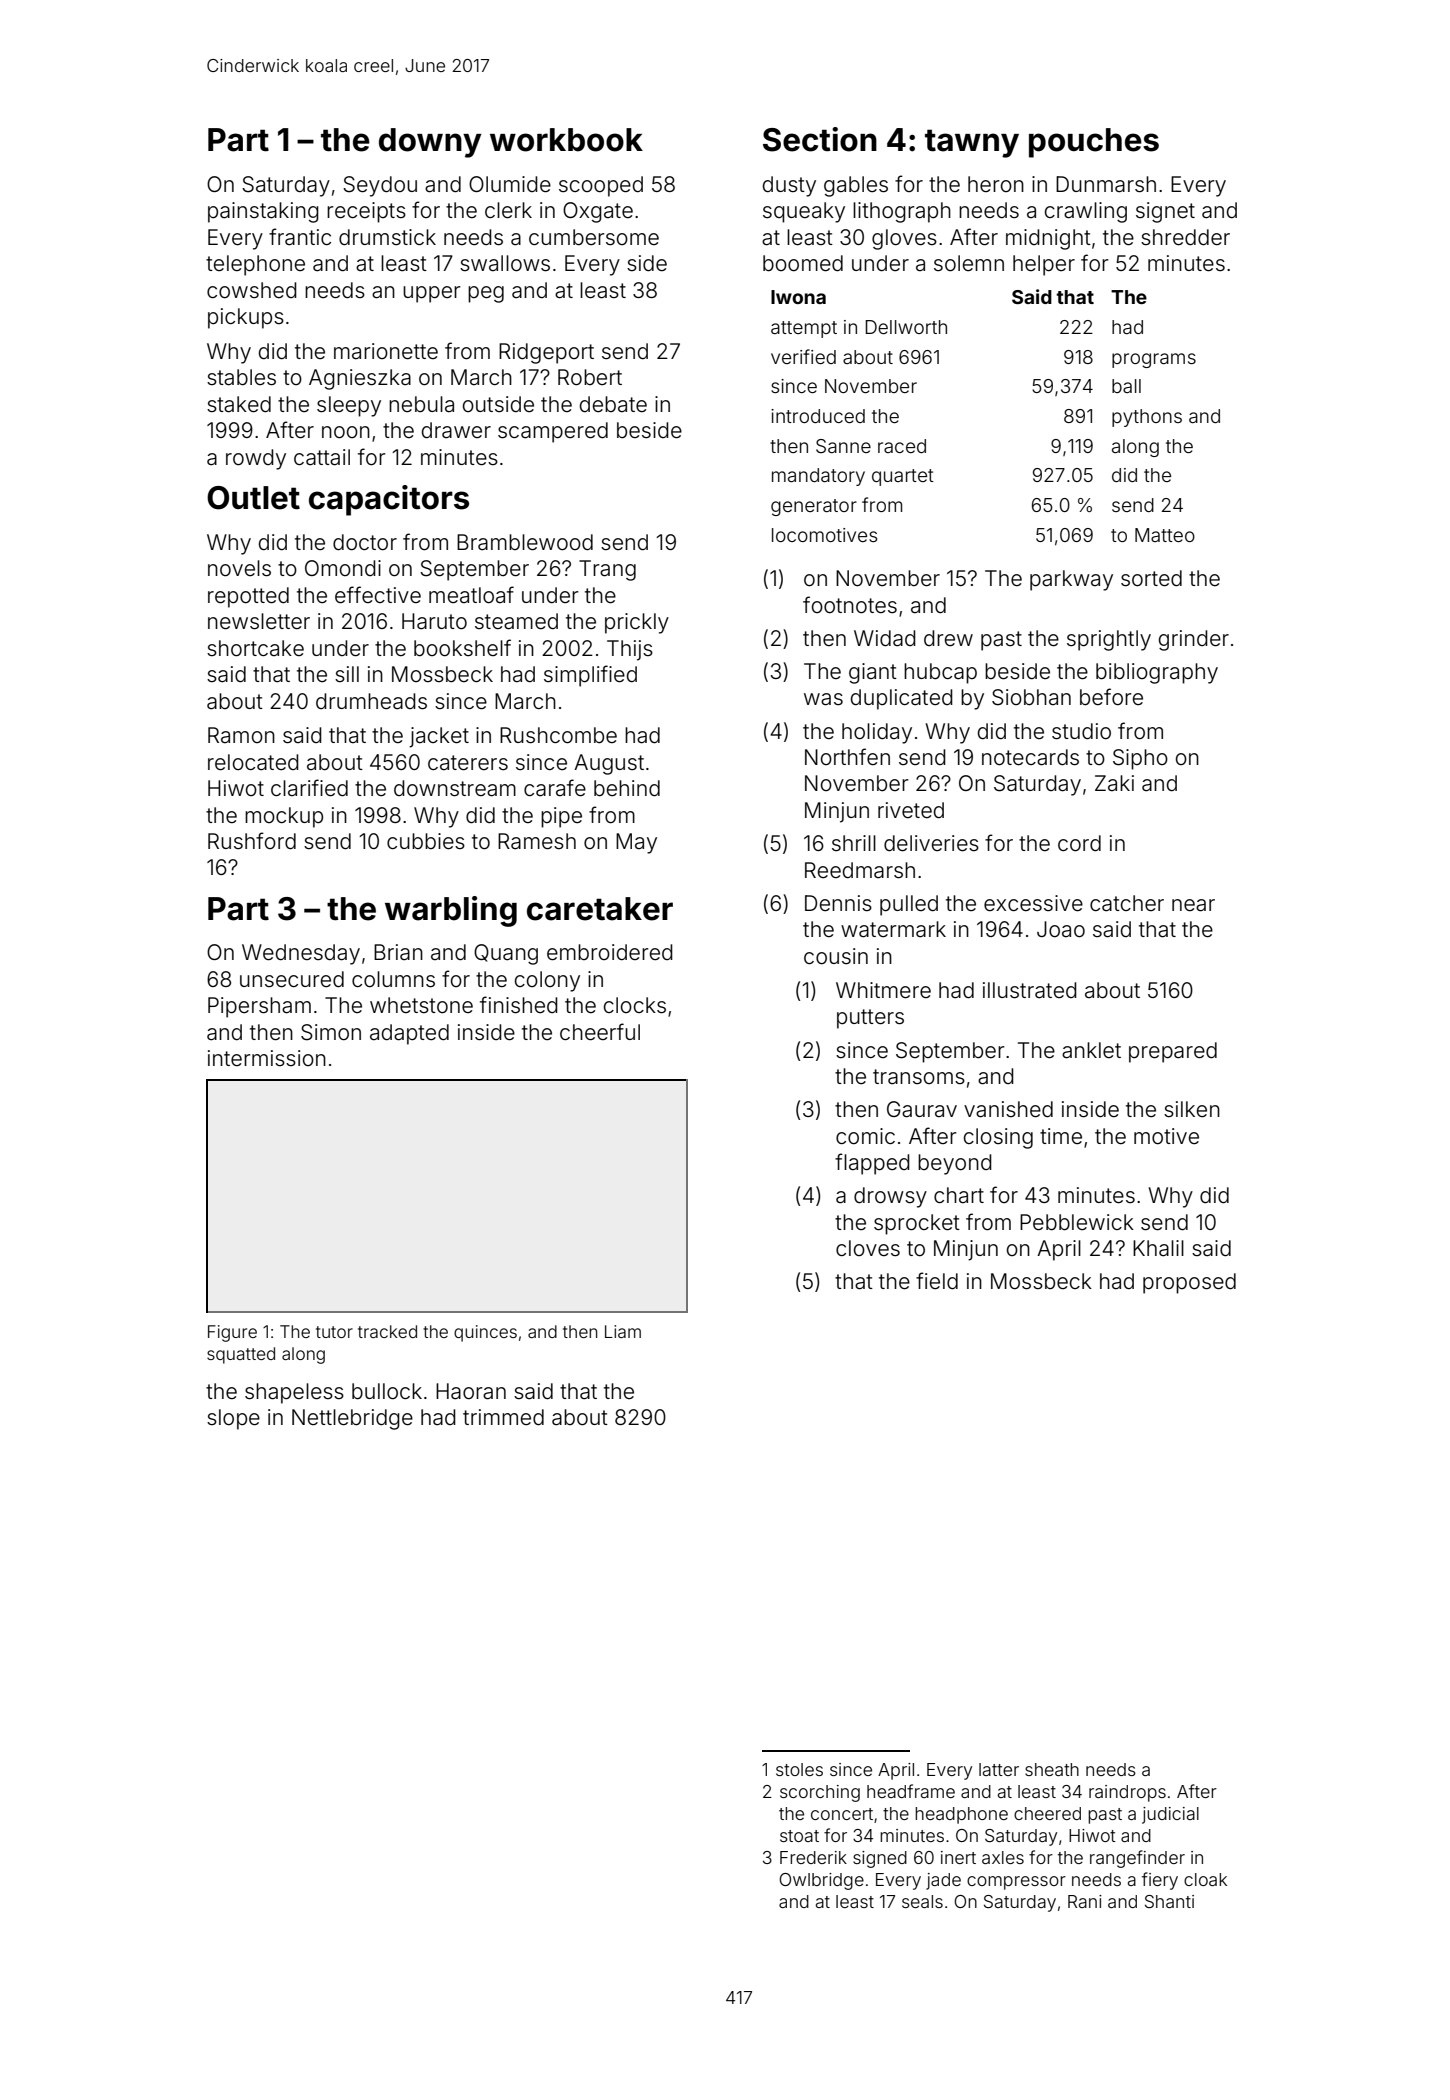  I want to click on downy, so click(430, 143).
